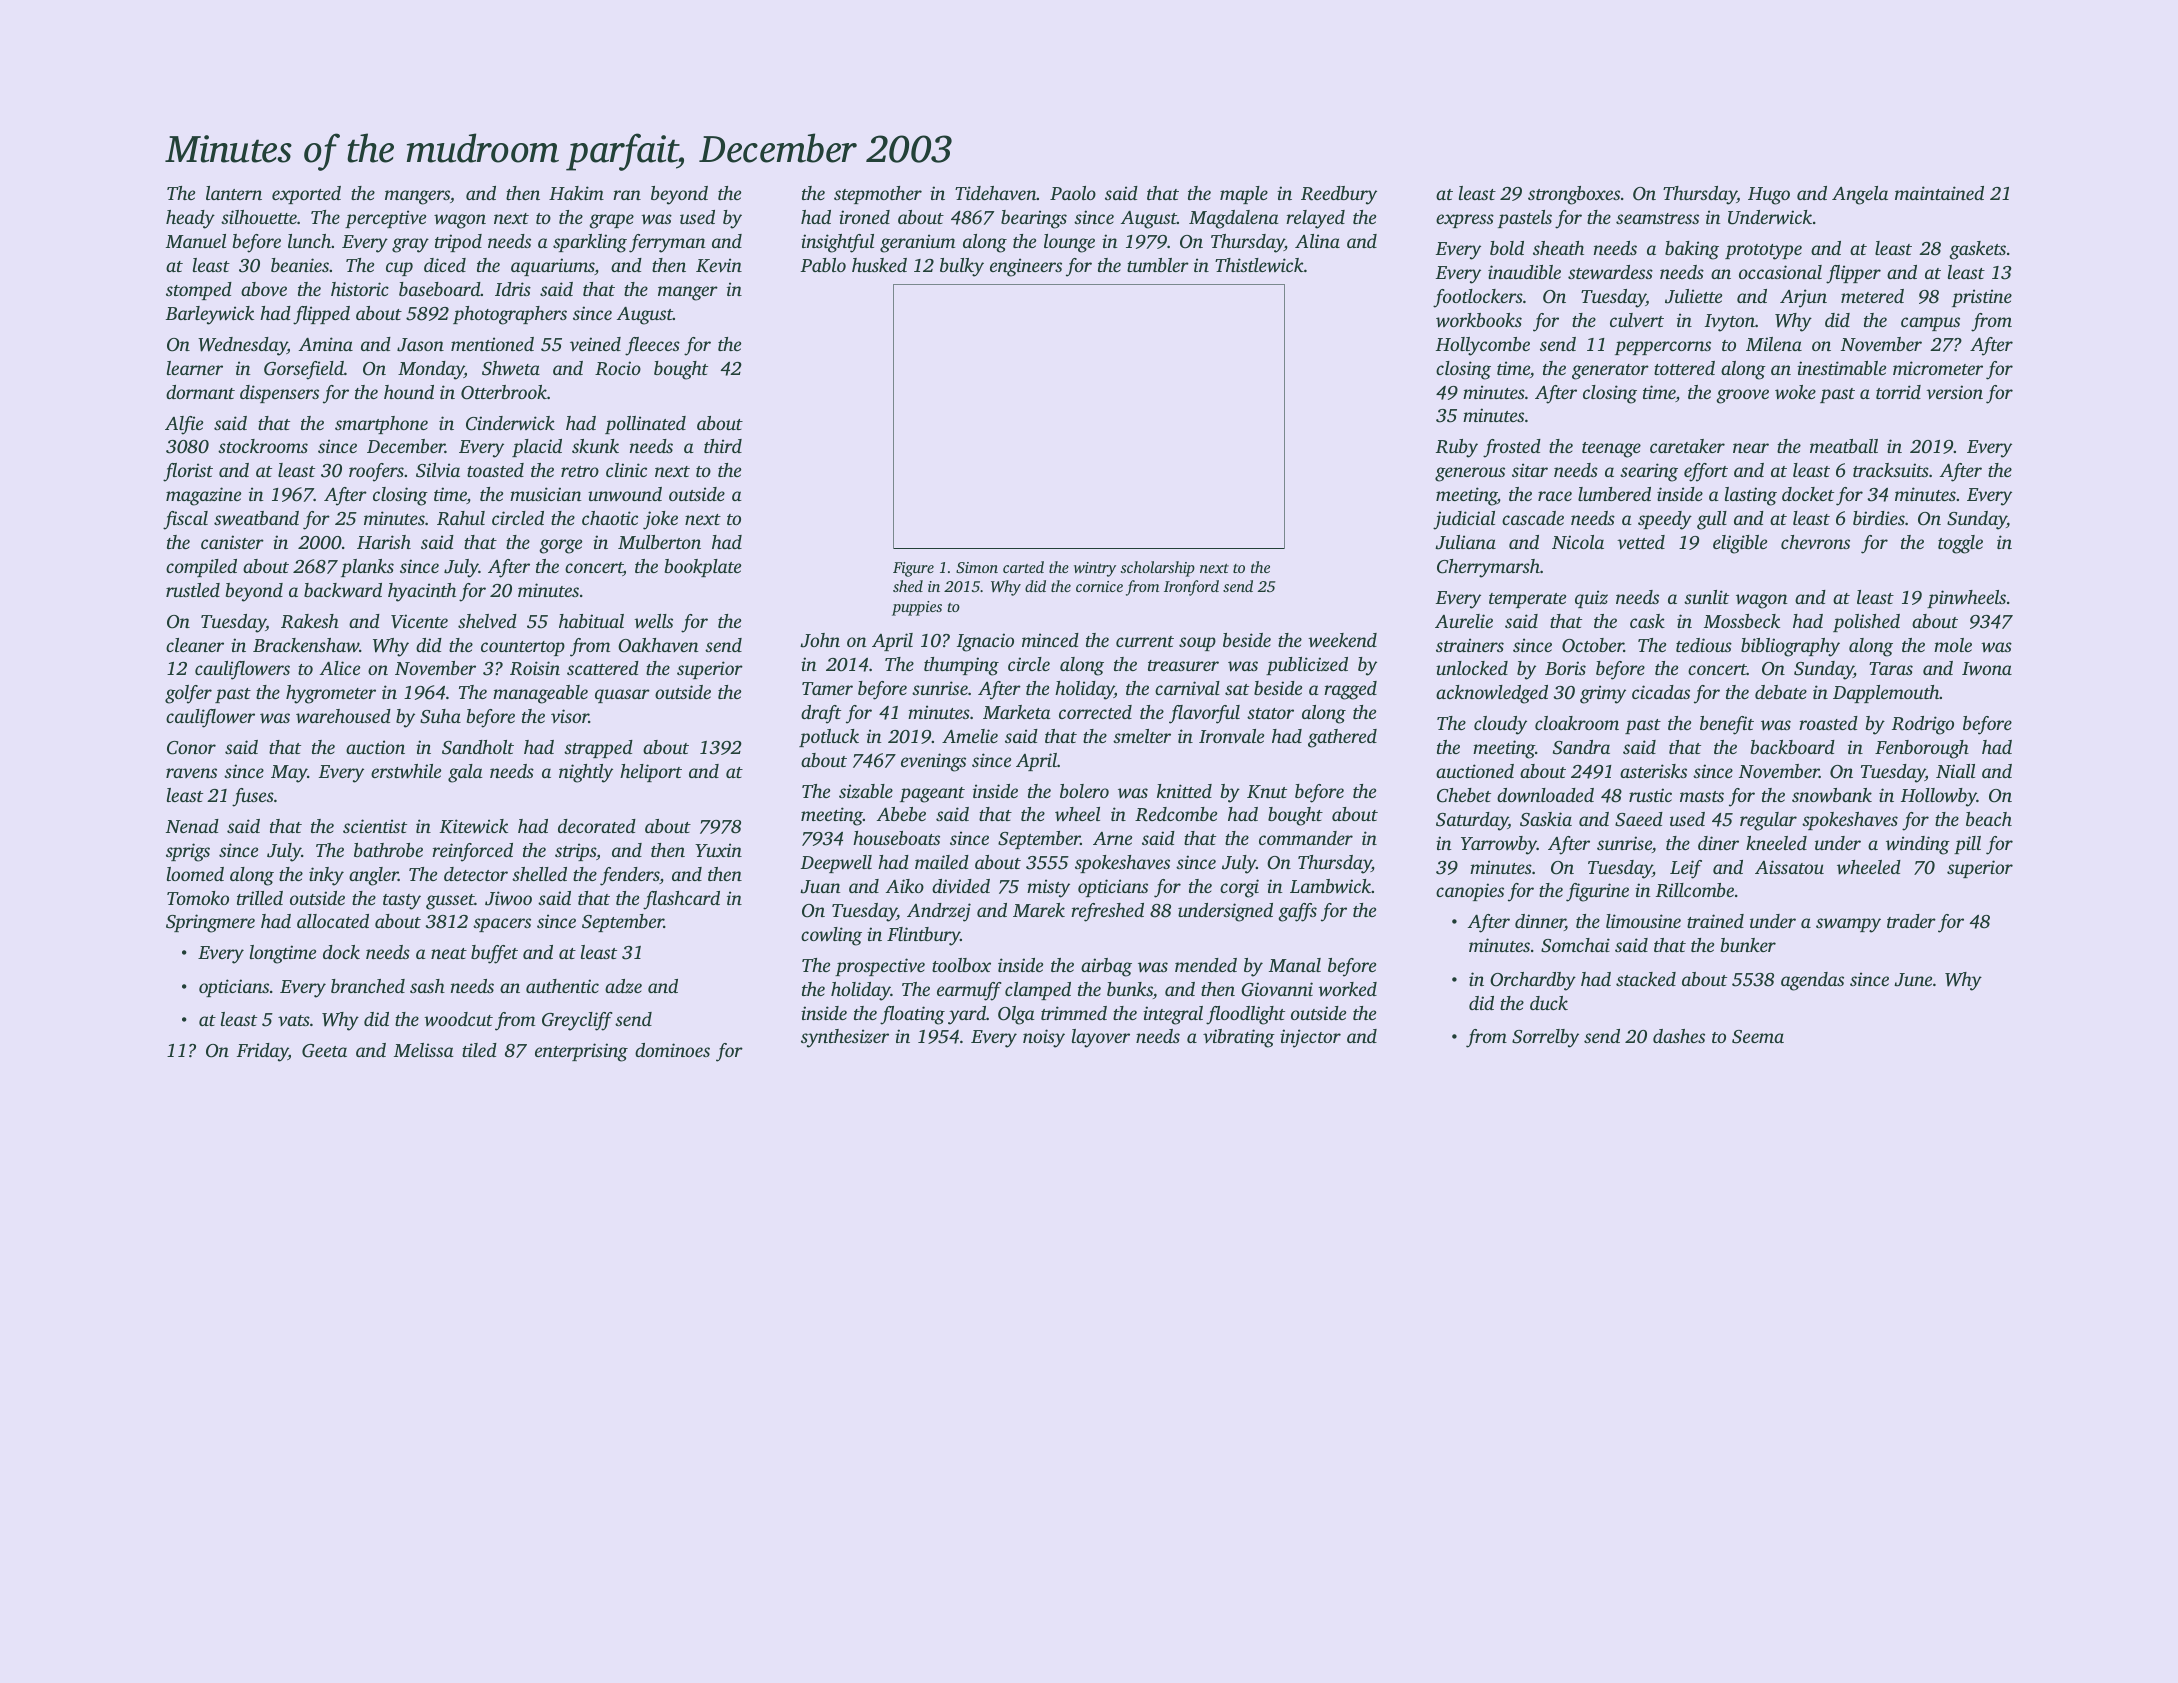 This page has height=1683, width=2178. What do you see at coordinates (845, 1038) in the page?
I see `synthesizer` at bounding box center [845, 1038].
